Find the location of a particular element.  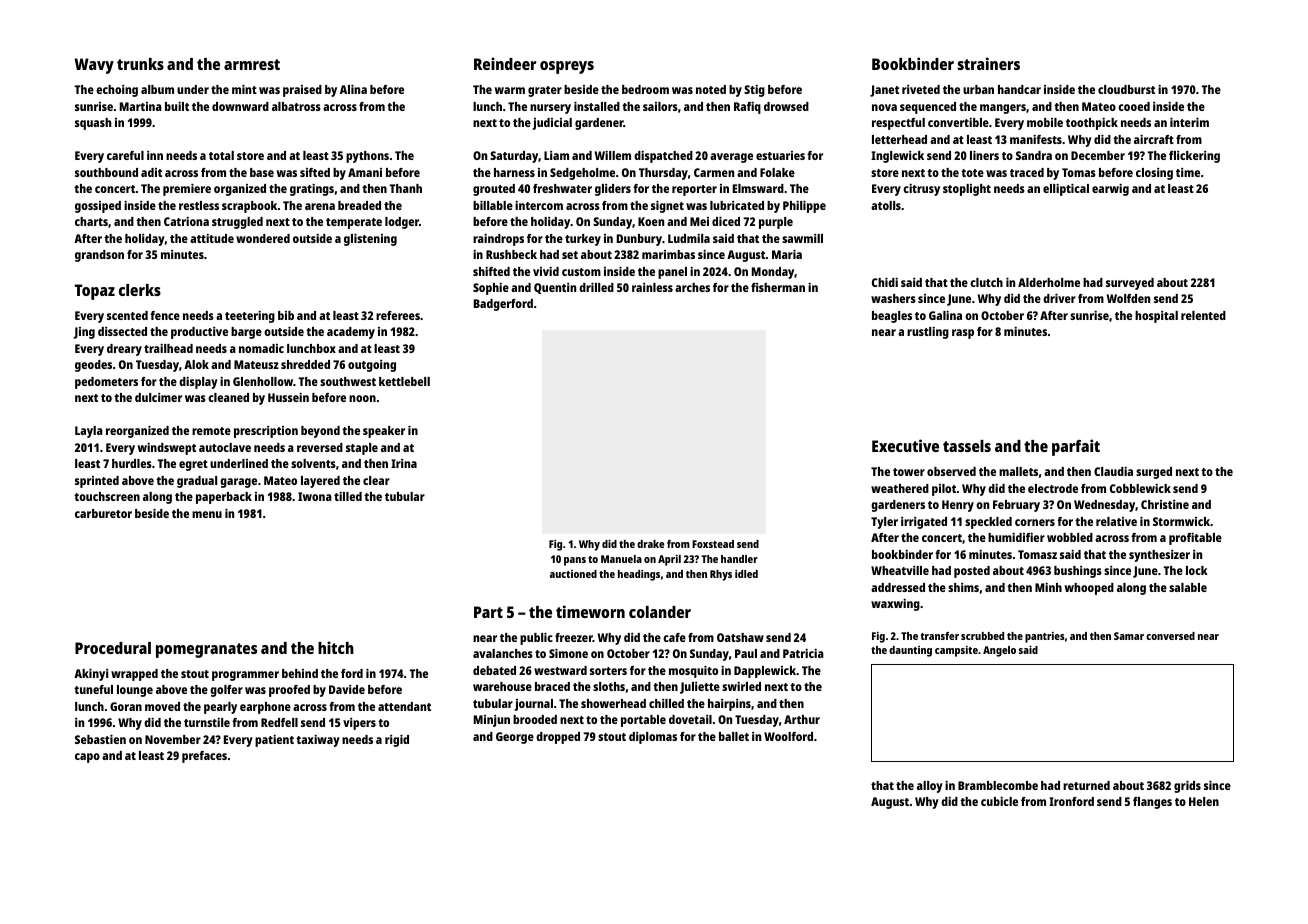

Goran is located at coordinates (126, 706).
